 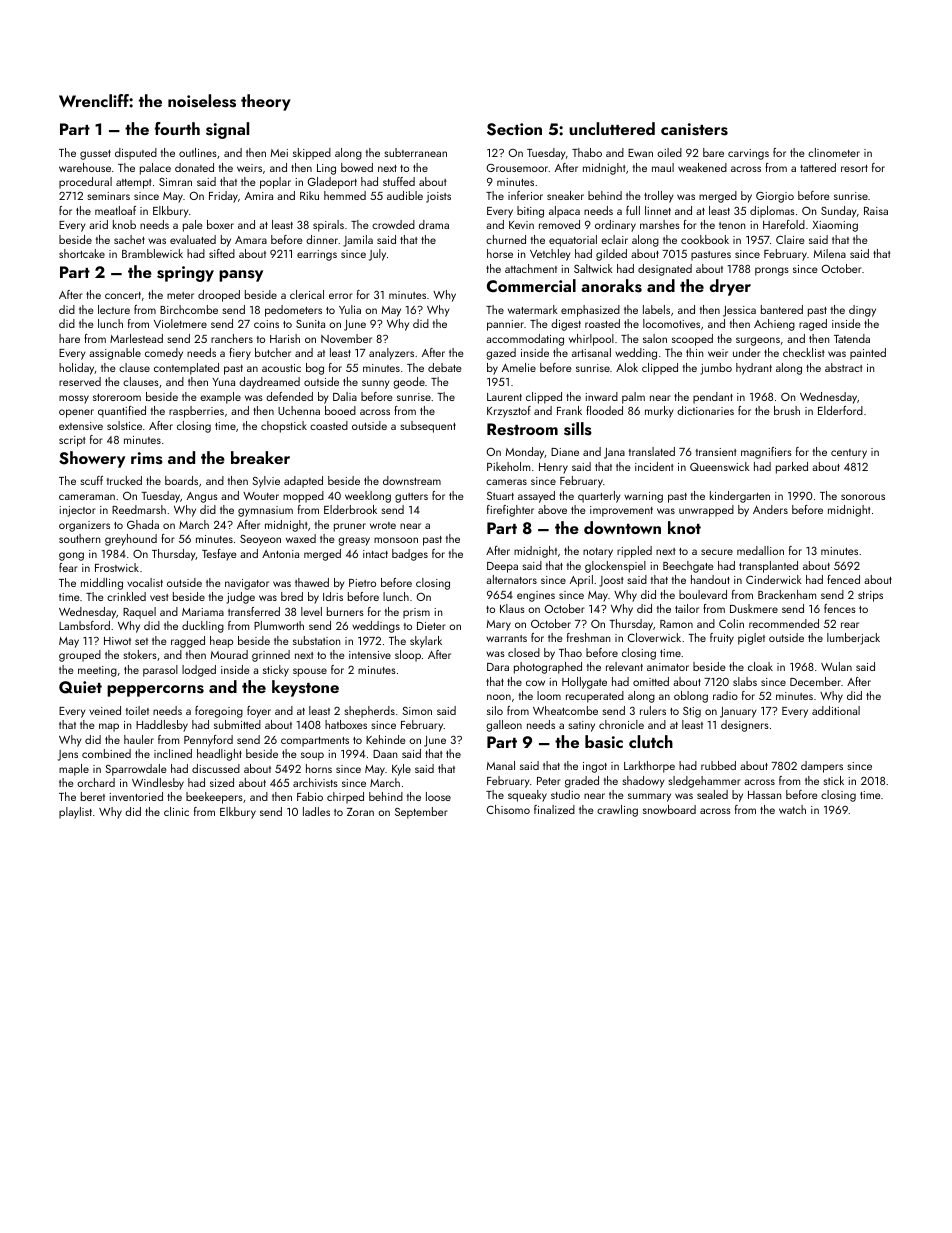 I want to click on Chisomo, so click(x=508, y=809).
